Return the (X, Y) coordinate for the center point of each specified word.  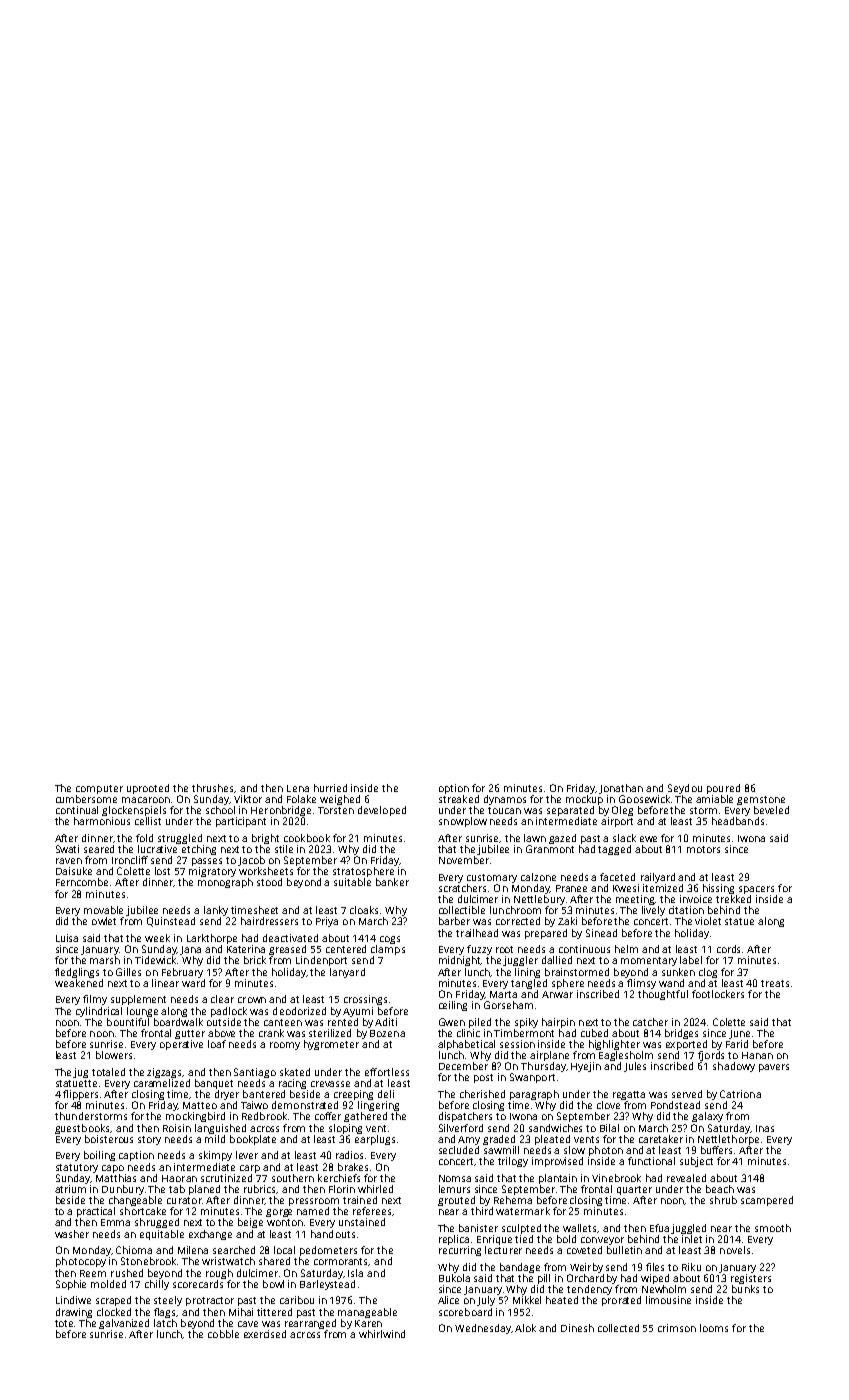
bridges (681, 1034)
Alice (448, 1300)
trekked (733, 899)
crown (252, 1000)
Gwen (452, 1022)
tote (64, 1323)
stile (284, 849)
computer (99, 789)
